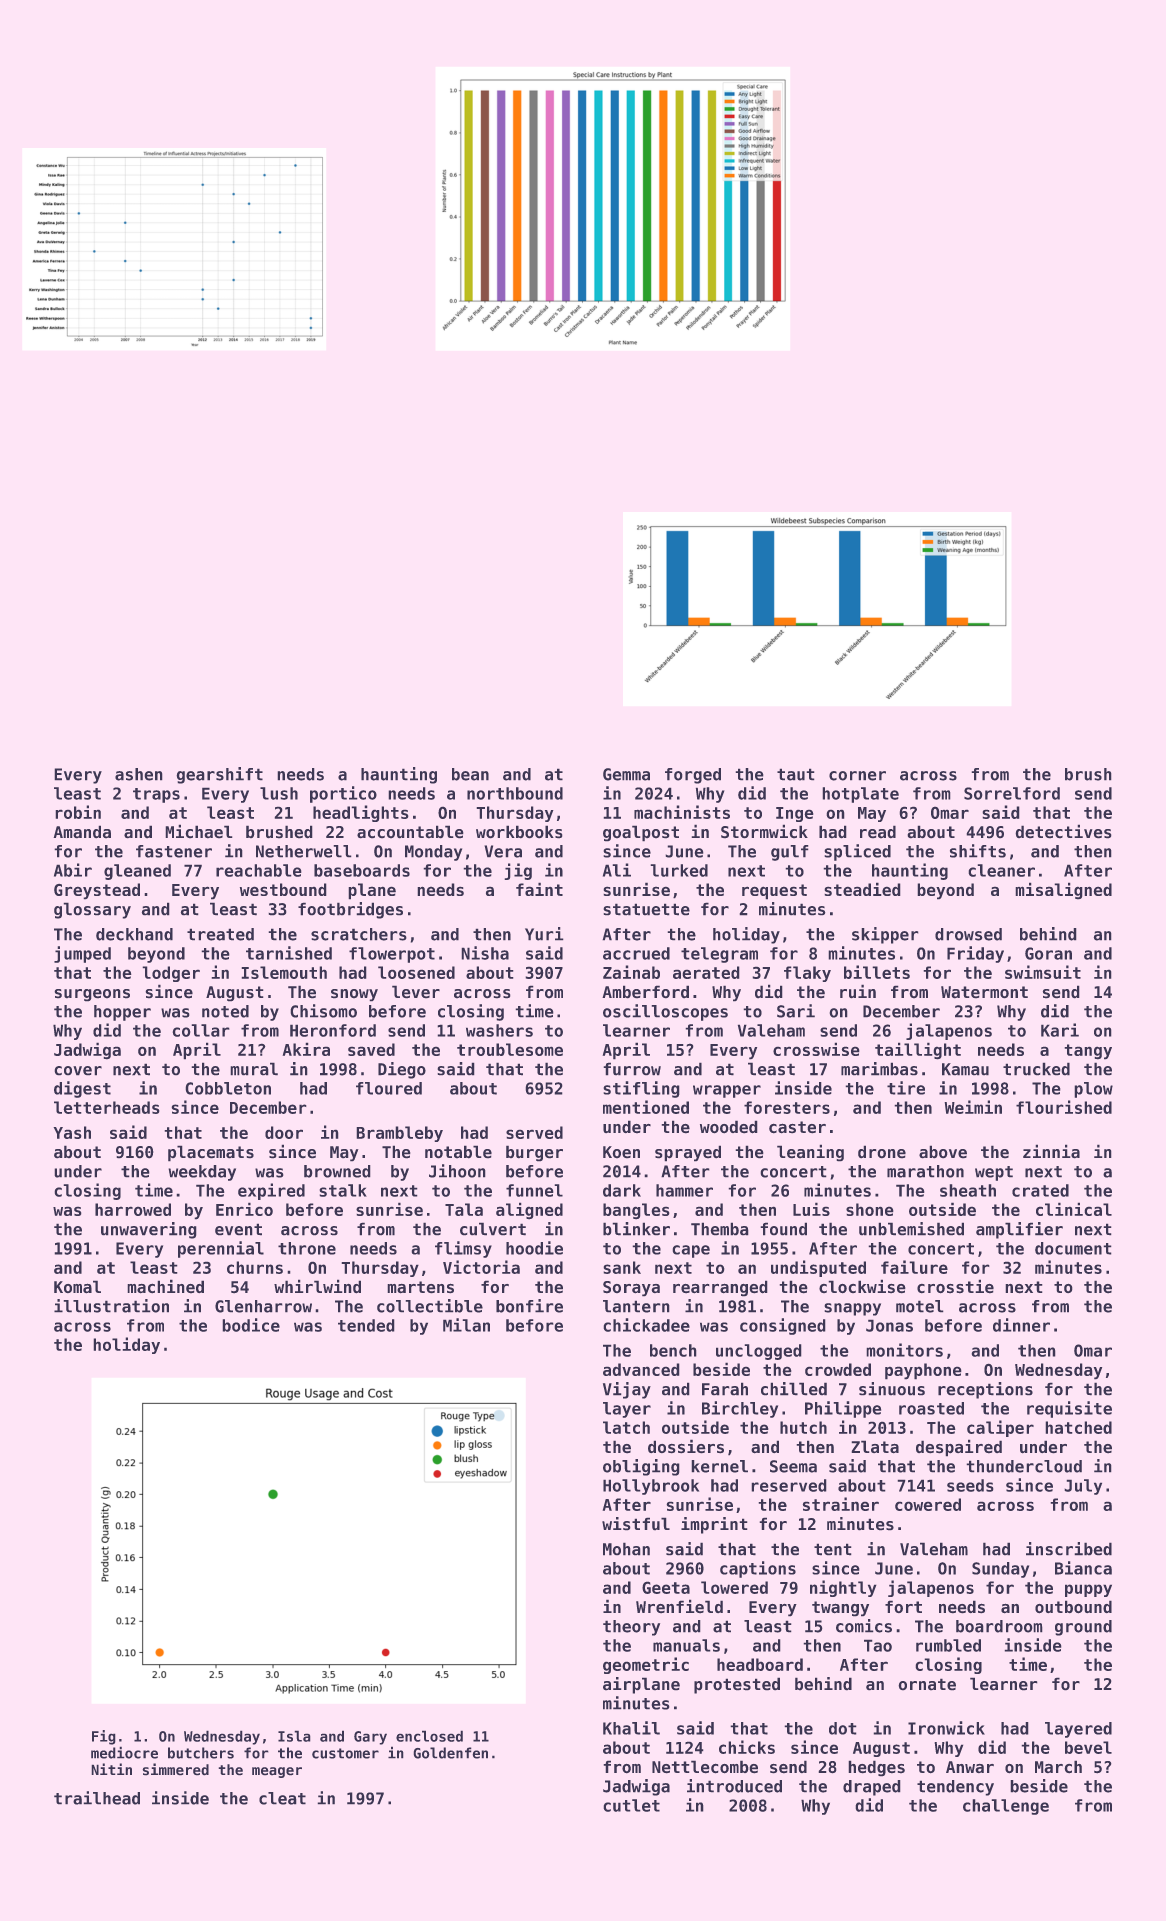 The height and width of the screenshot is (1921, 1166). What do you see at coordinates (283, 889) in the screenshot?
I see `westbound` at bounding box center [283, 889].
